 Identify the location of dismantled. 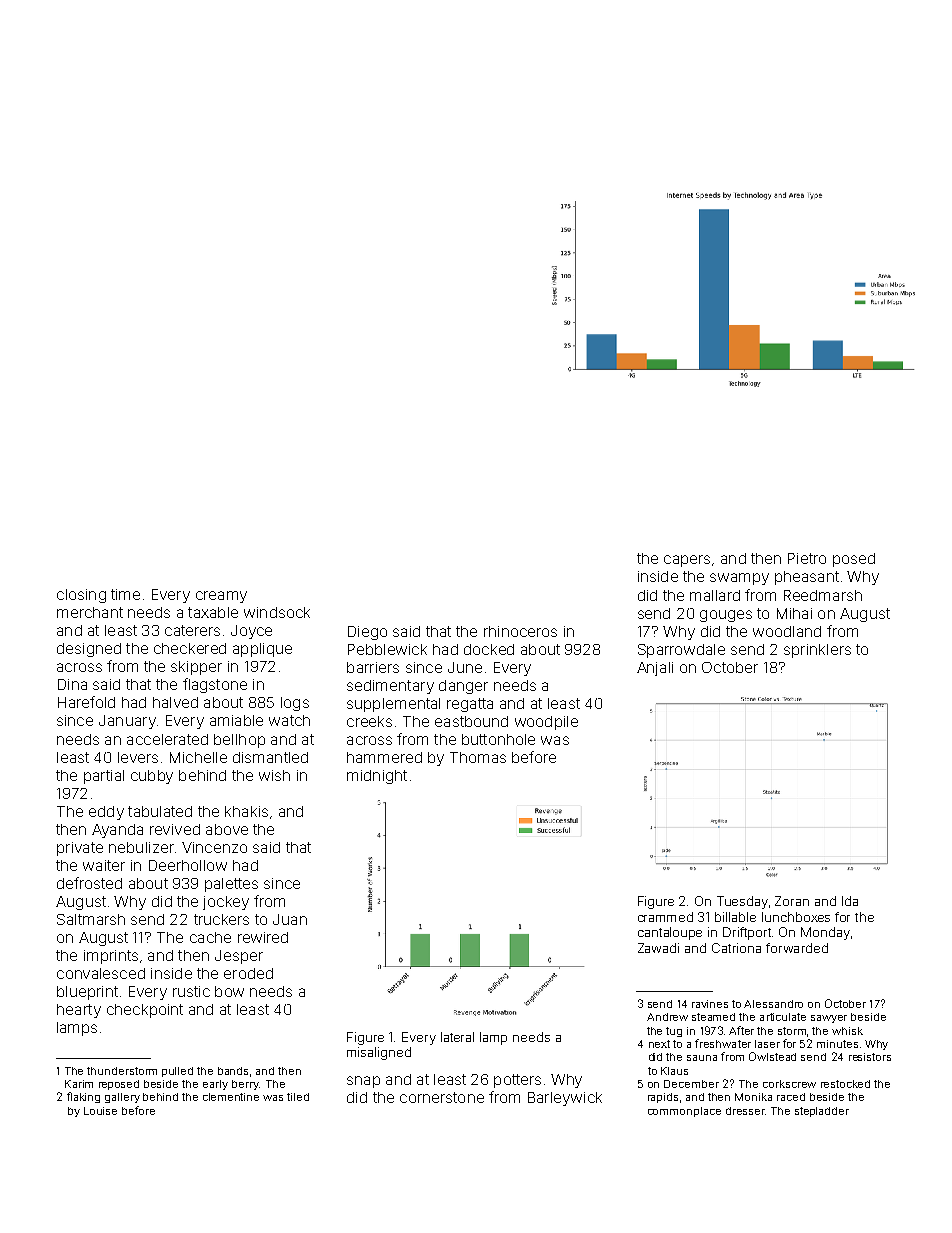
(270, 757).
